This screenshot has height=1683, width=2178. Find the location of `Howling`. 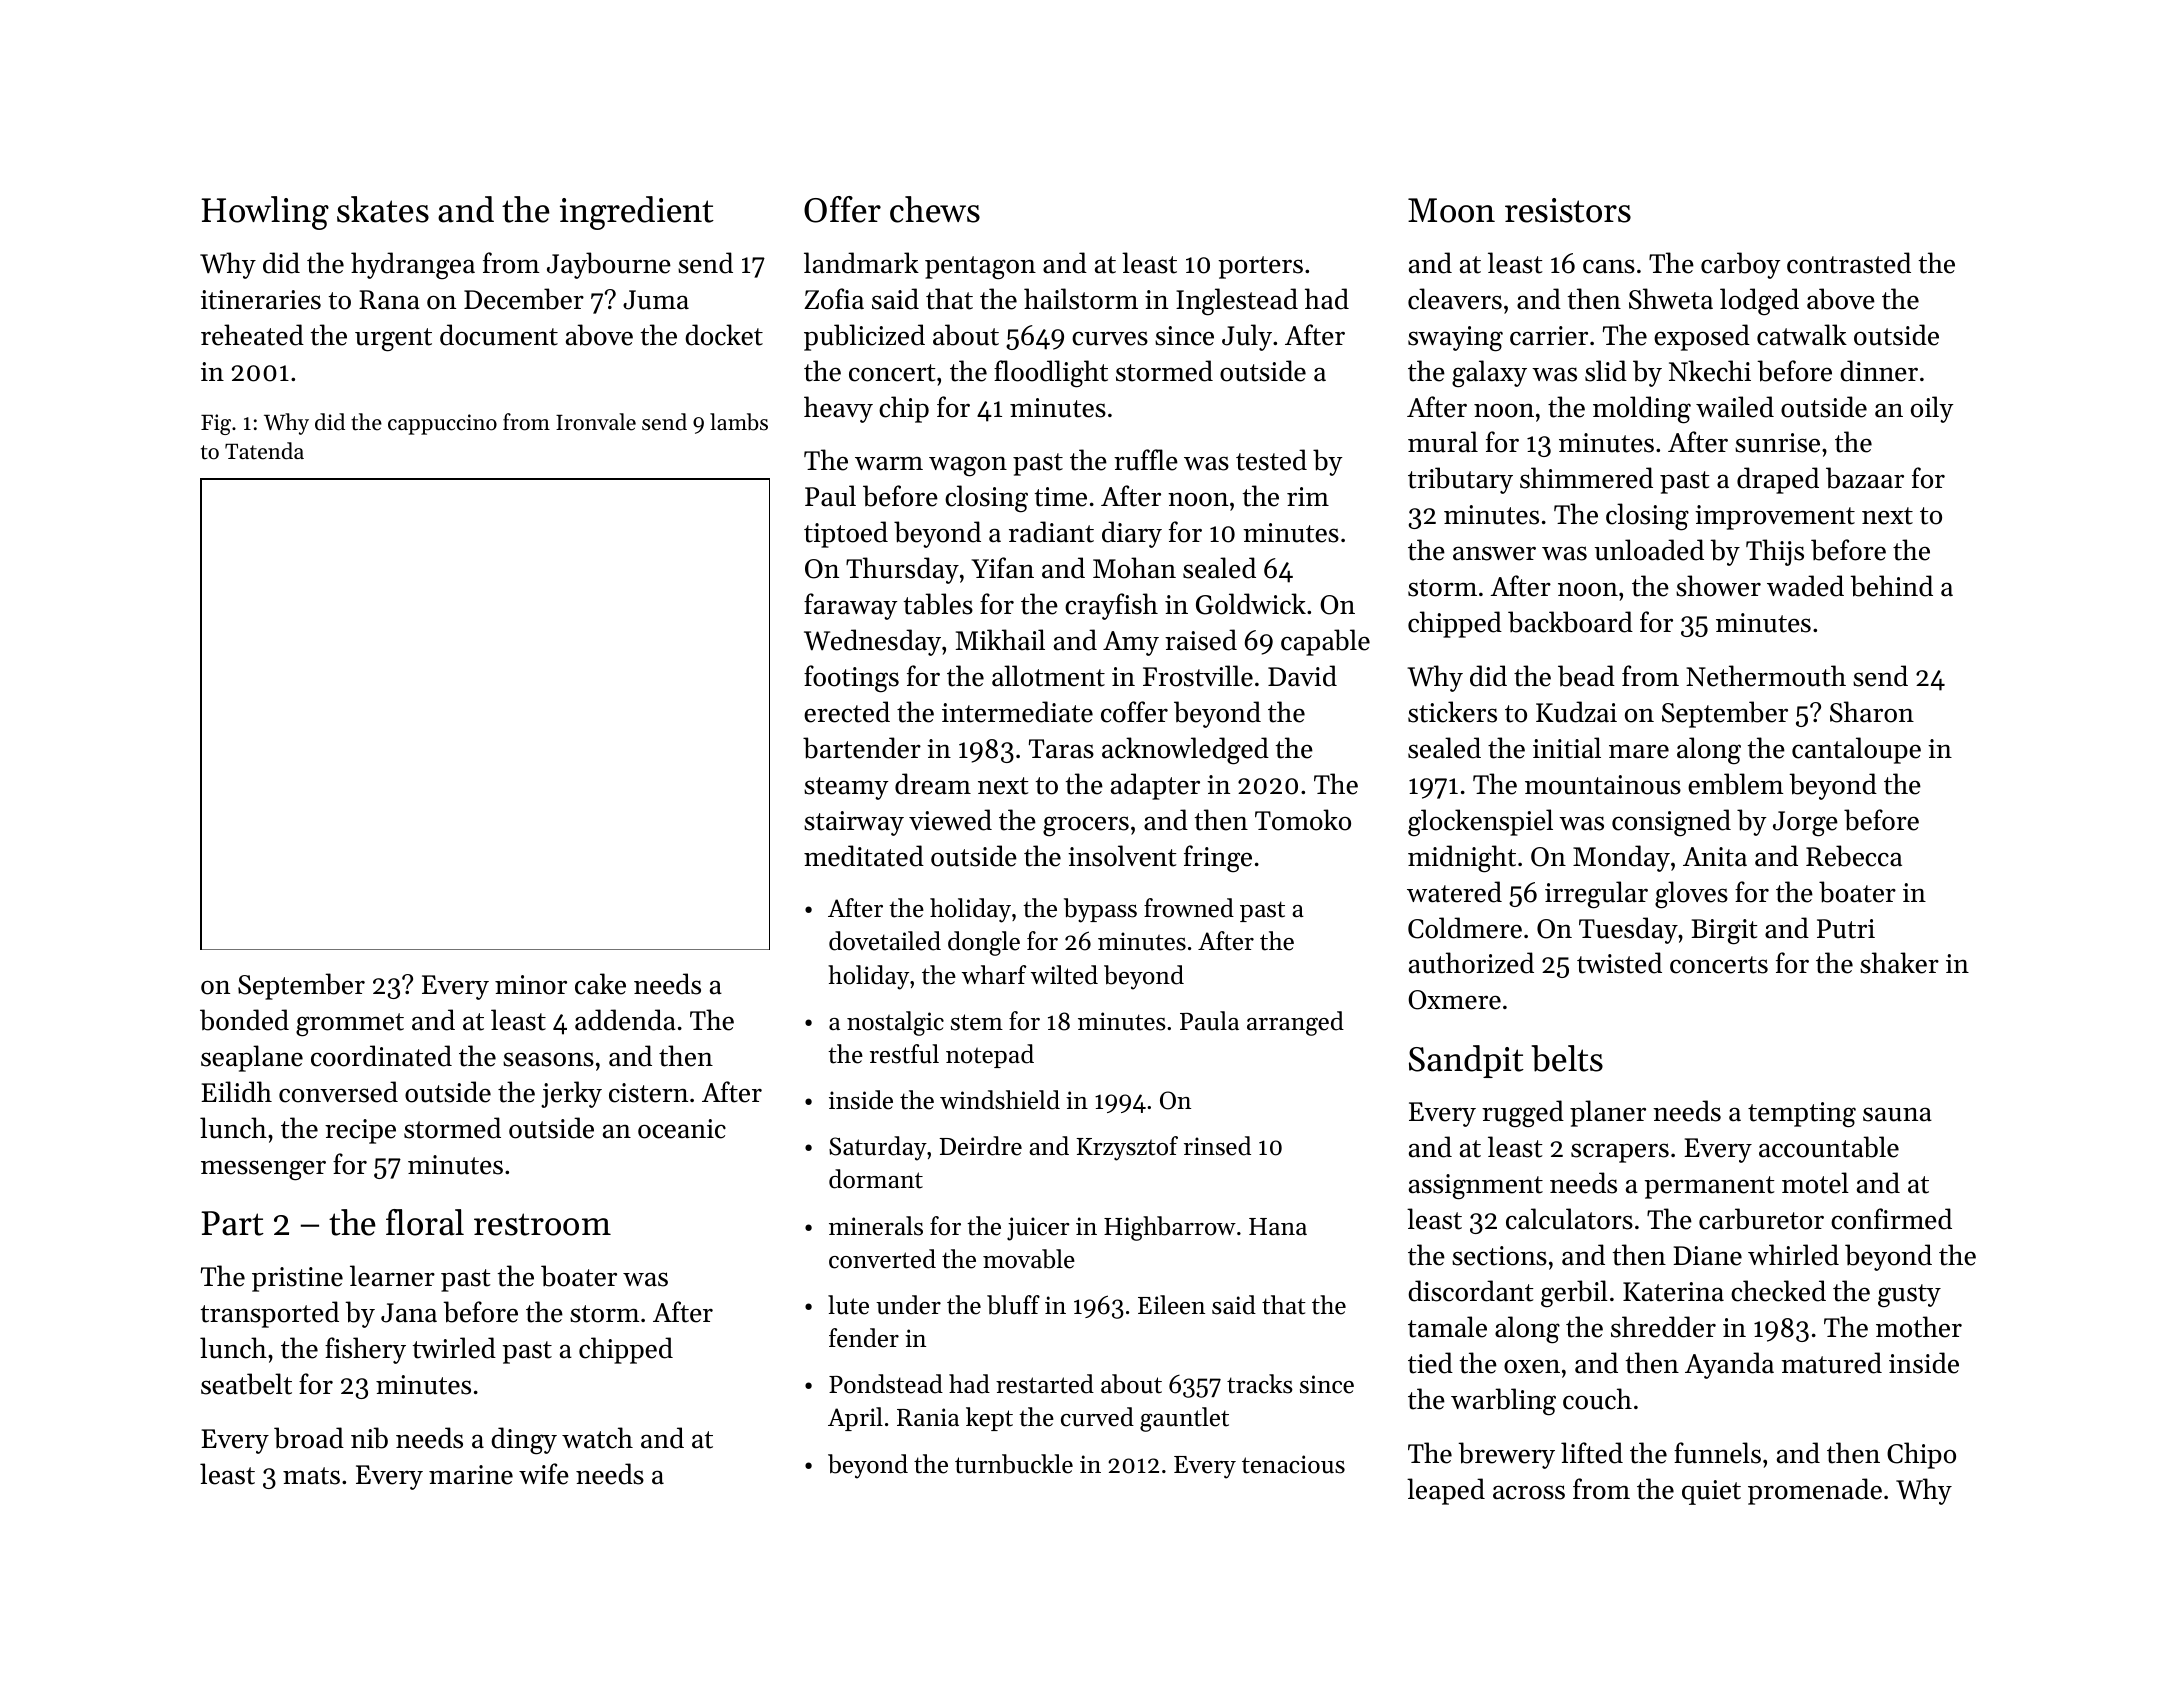

Howling is located at coordinates (265, 213).
